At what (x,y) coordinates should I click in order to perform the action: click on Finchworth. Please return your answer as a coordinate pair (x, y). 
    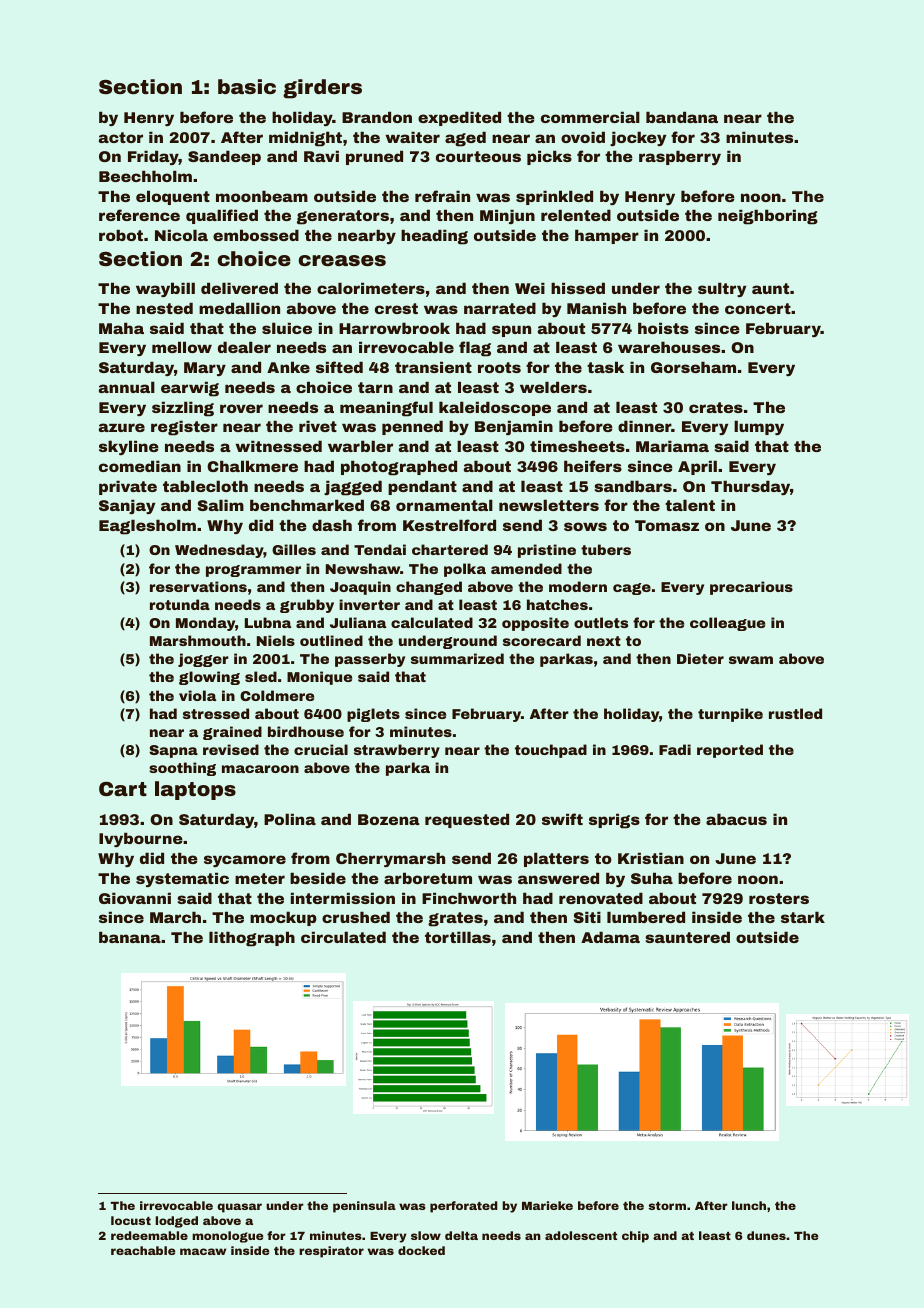
    Looking at the image, I should click on (469, 898).
